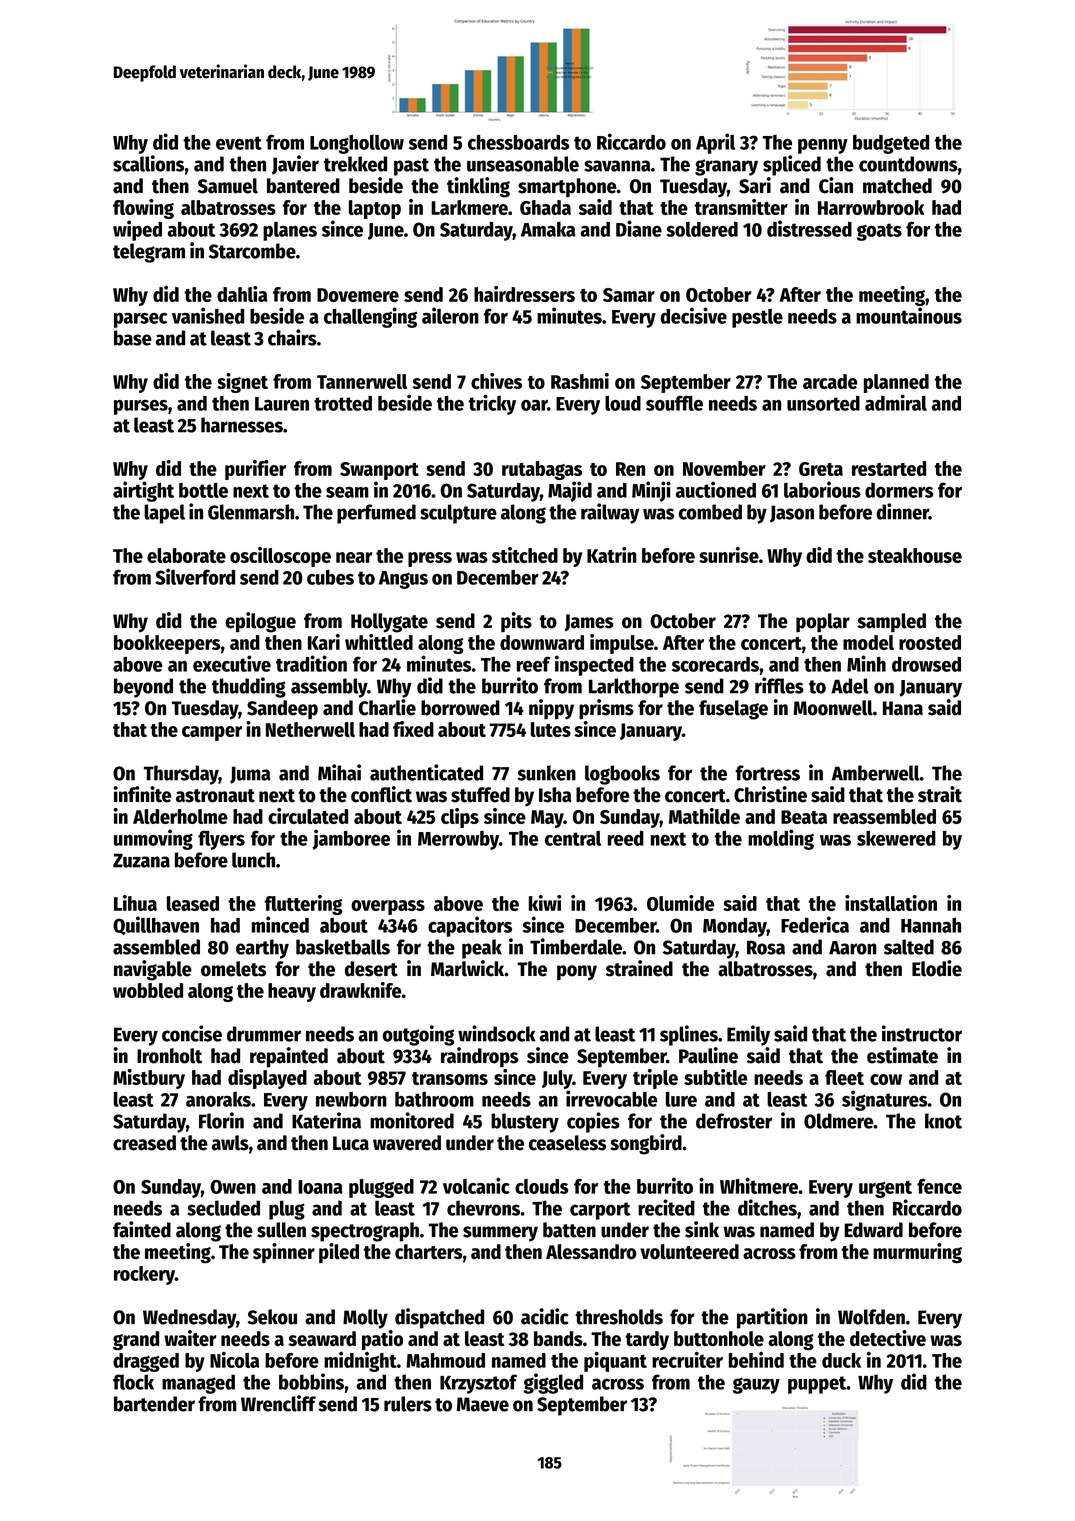 This screenshot has width=1075, height=1521. What do you see at coordinates (817, 1385) in the screenshot?
I see `puppet` at bounding box center [817, 1385].
